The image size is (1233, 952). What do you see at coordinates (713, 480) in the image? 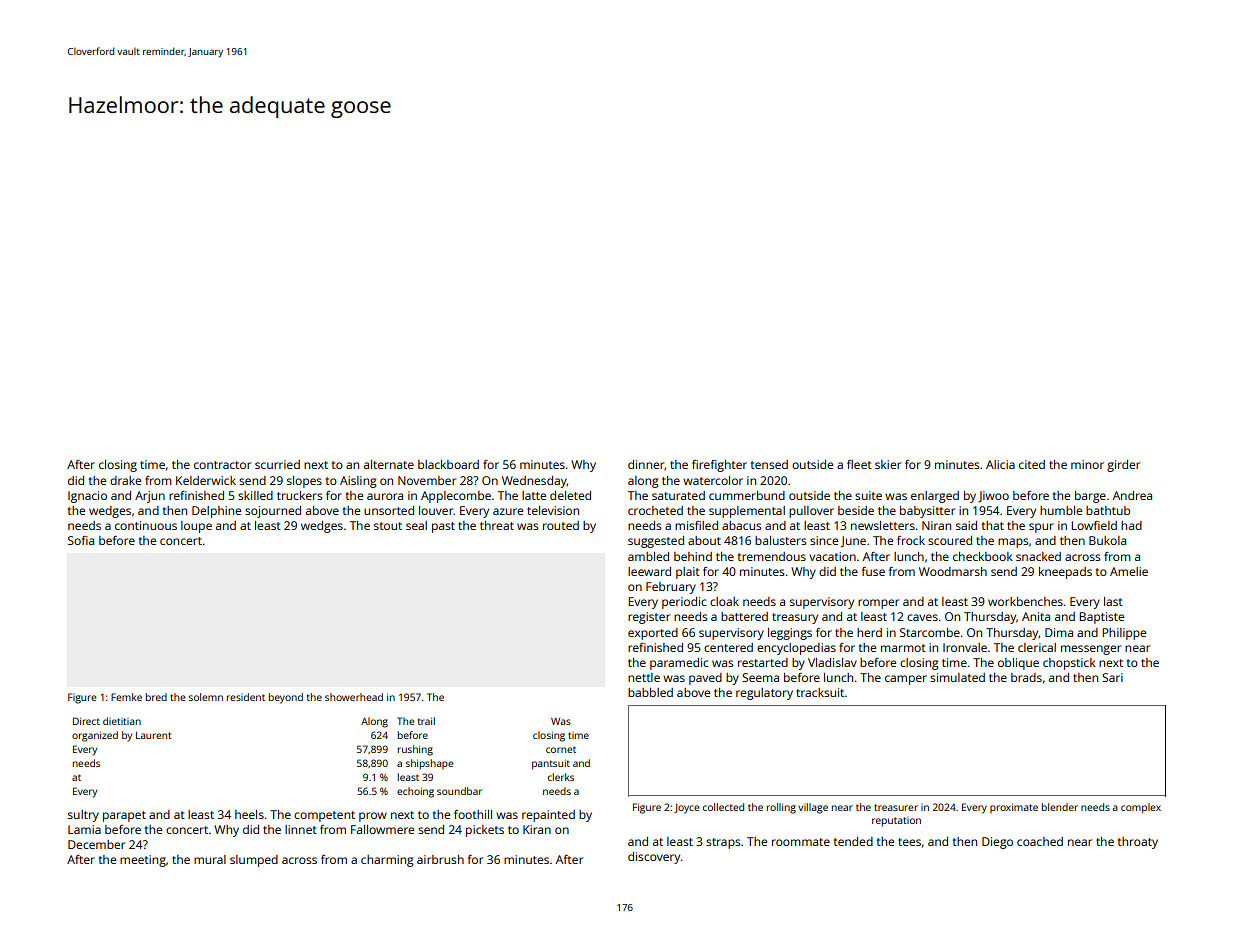
I see `watercolor` at bounding box center [713, 480].
